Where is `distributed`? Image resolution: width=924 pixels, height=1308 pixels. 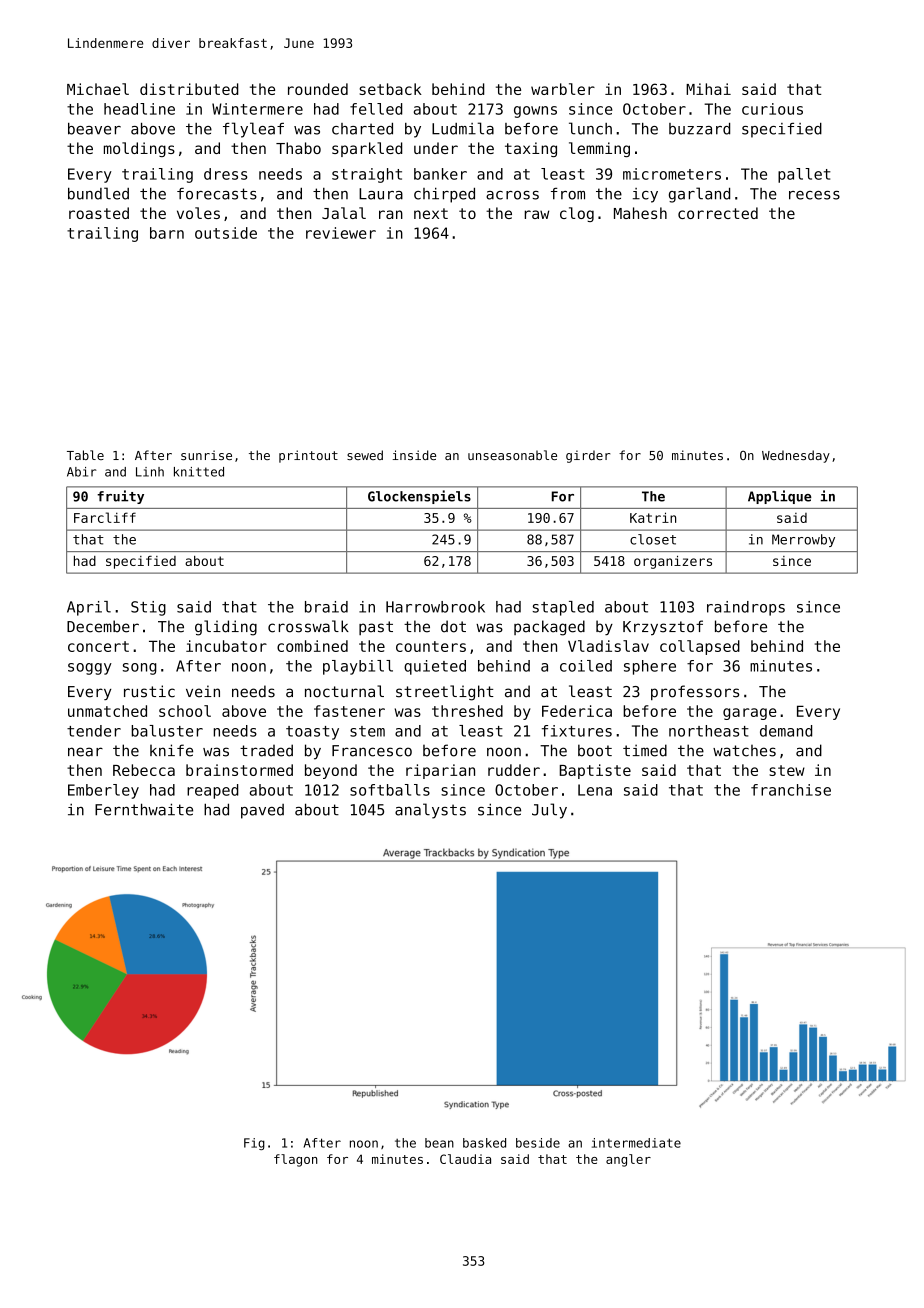
distributed is located at coordinates (189, 89).
